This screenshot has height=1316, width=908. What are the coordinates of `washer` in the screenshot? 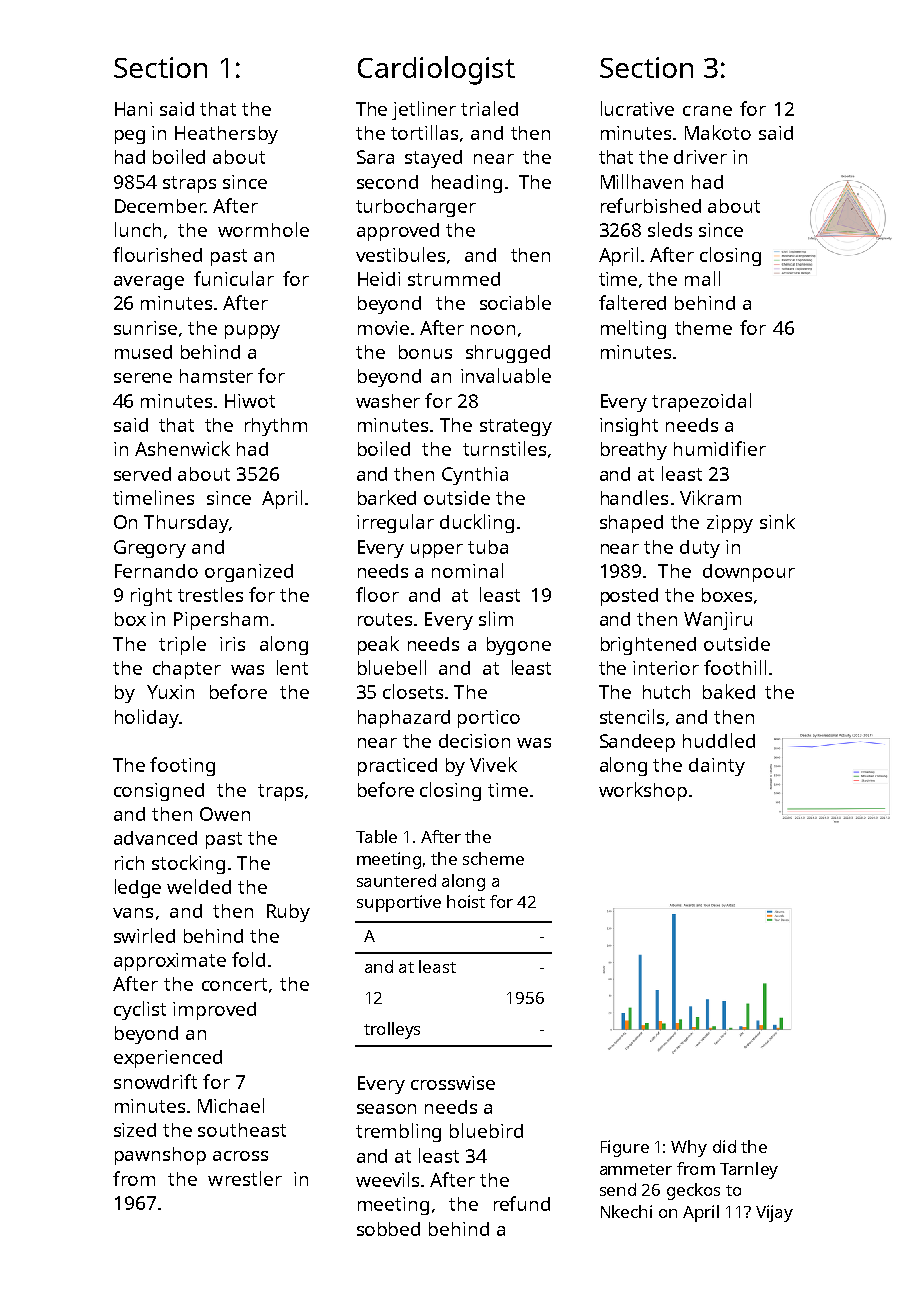 It's located at (388, 401).
